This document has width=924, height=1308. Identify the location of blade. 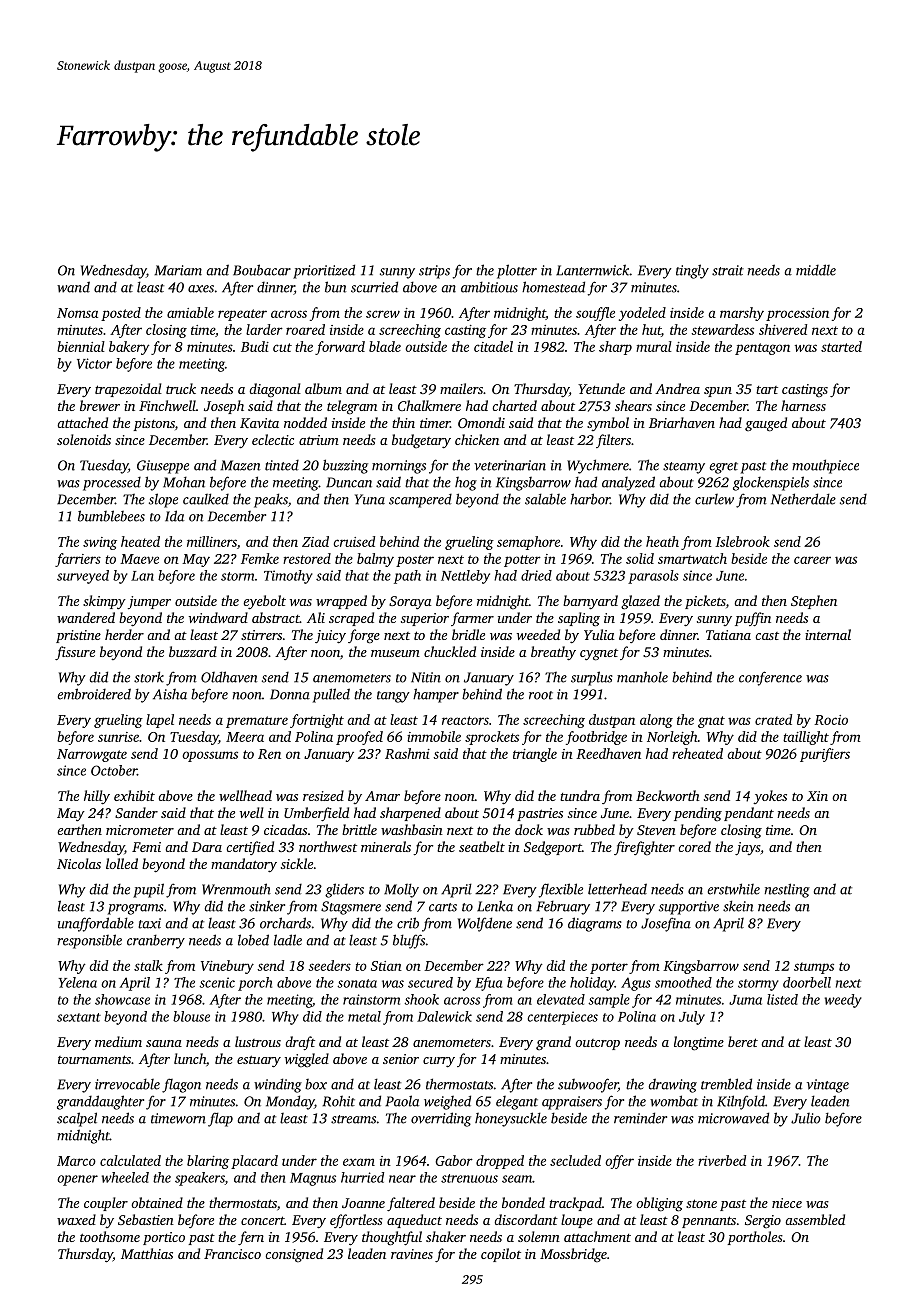
(385, 346).
